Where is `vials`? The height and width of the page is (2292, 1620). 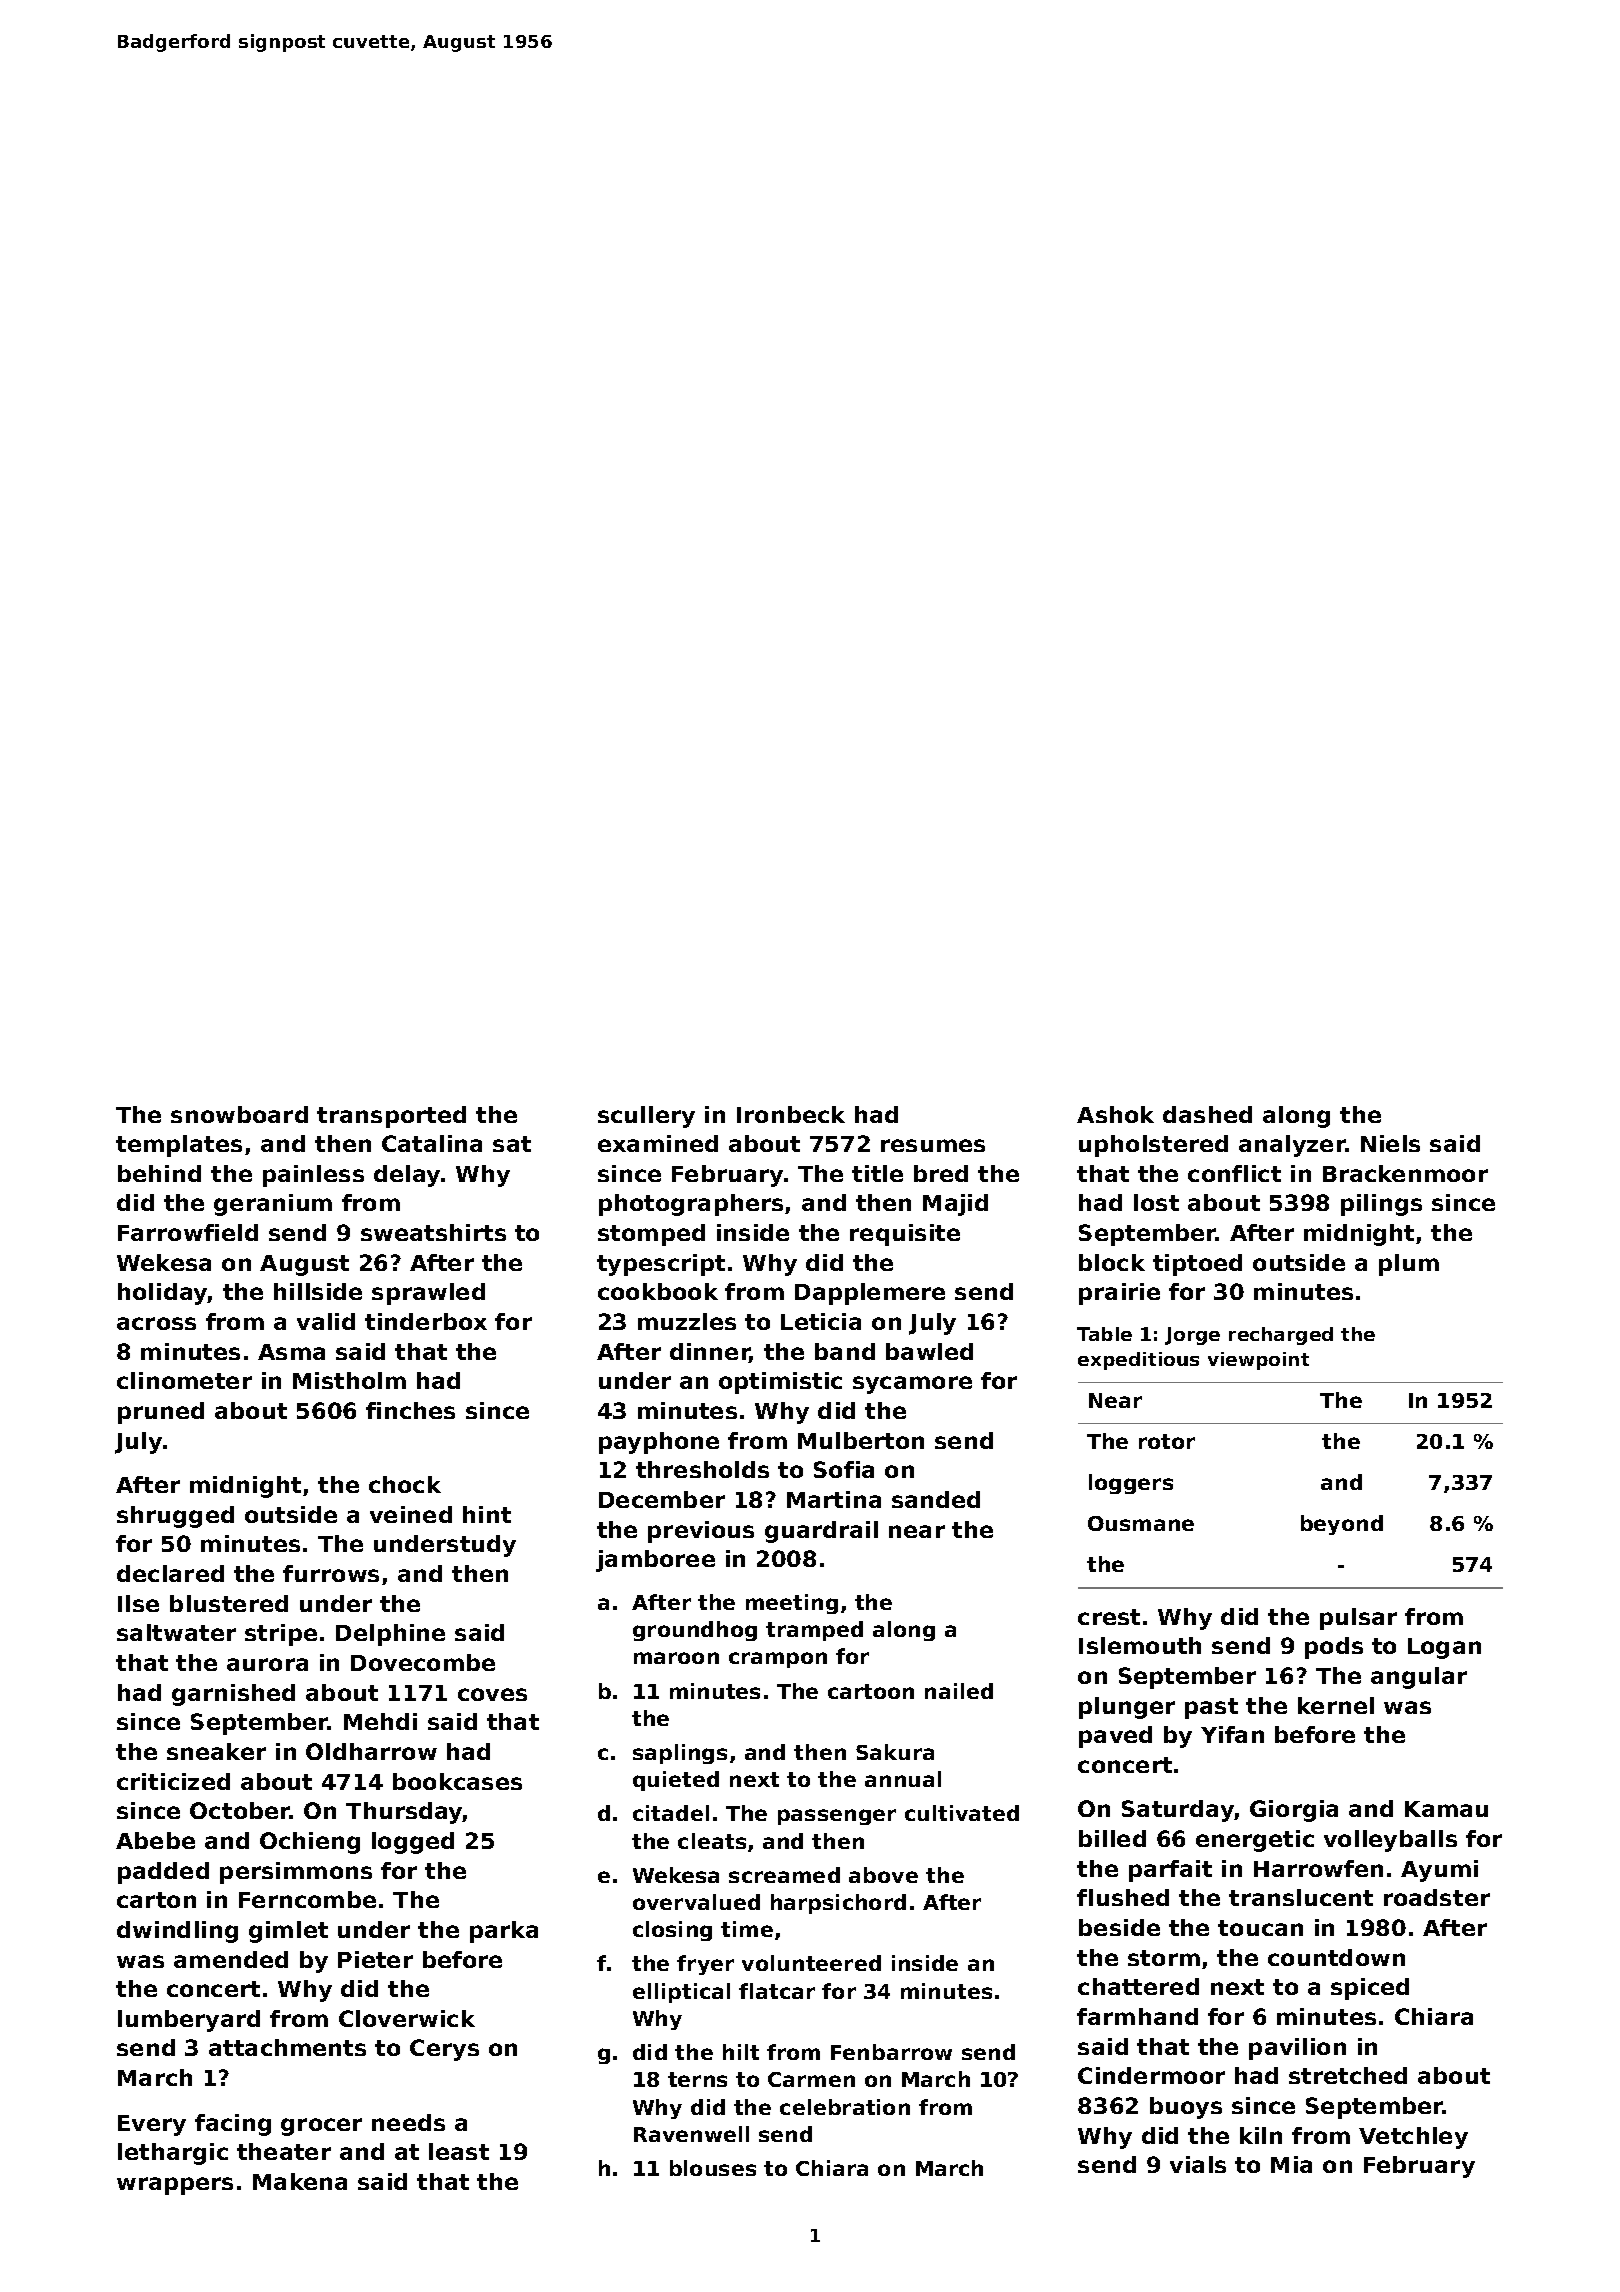 vials is located at coordinates (1198, 2164).
